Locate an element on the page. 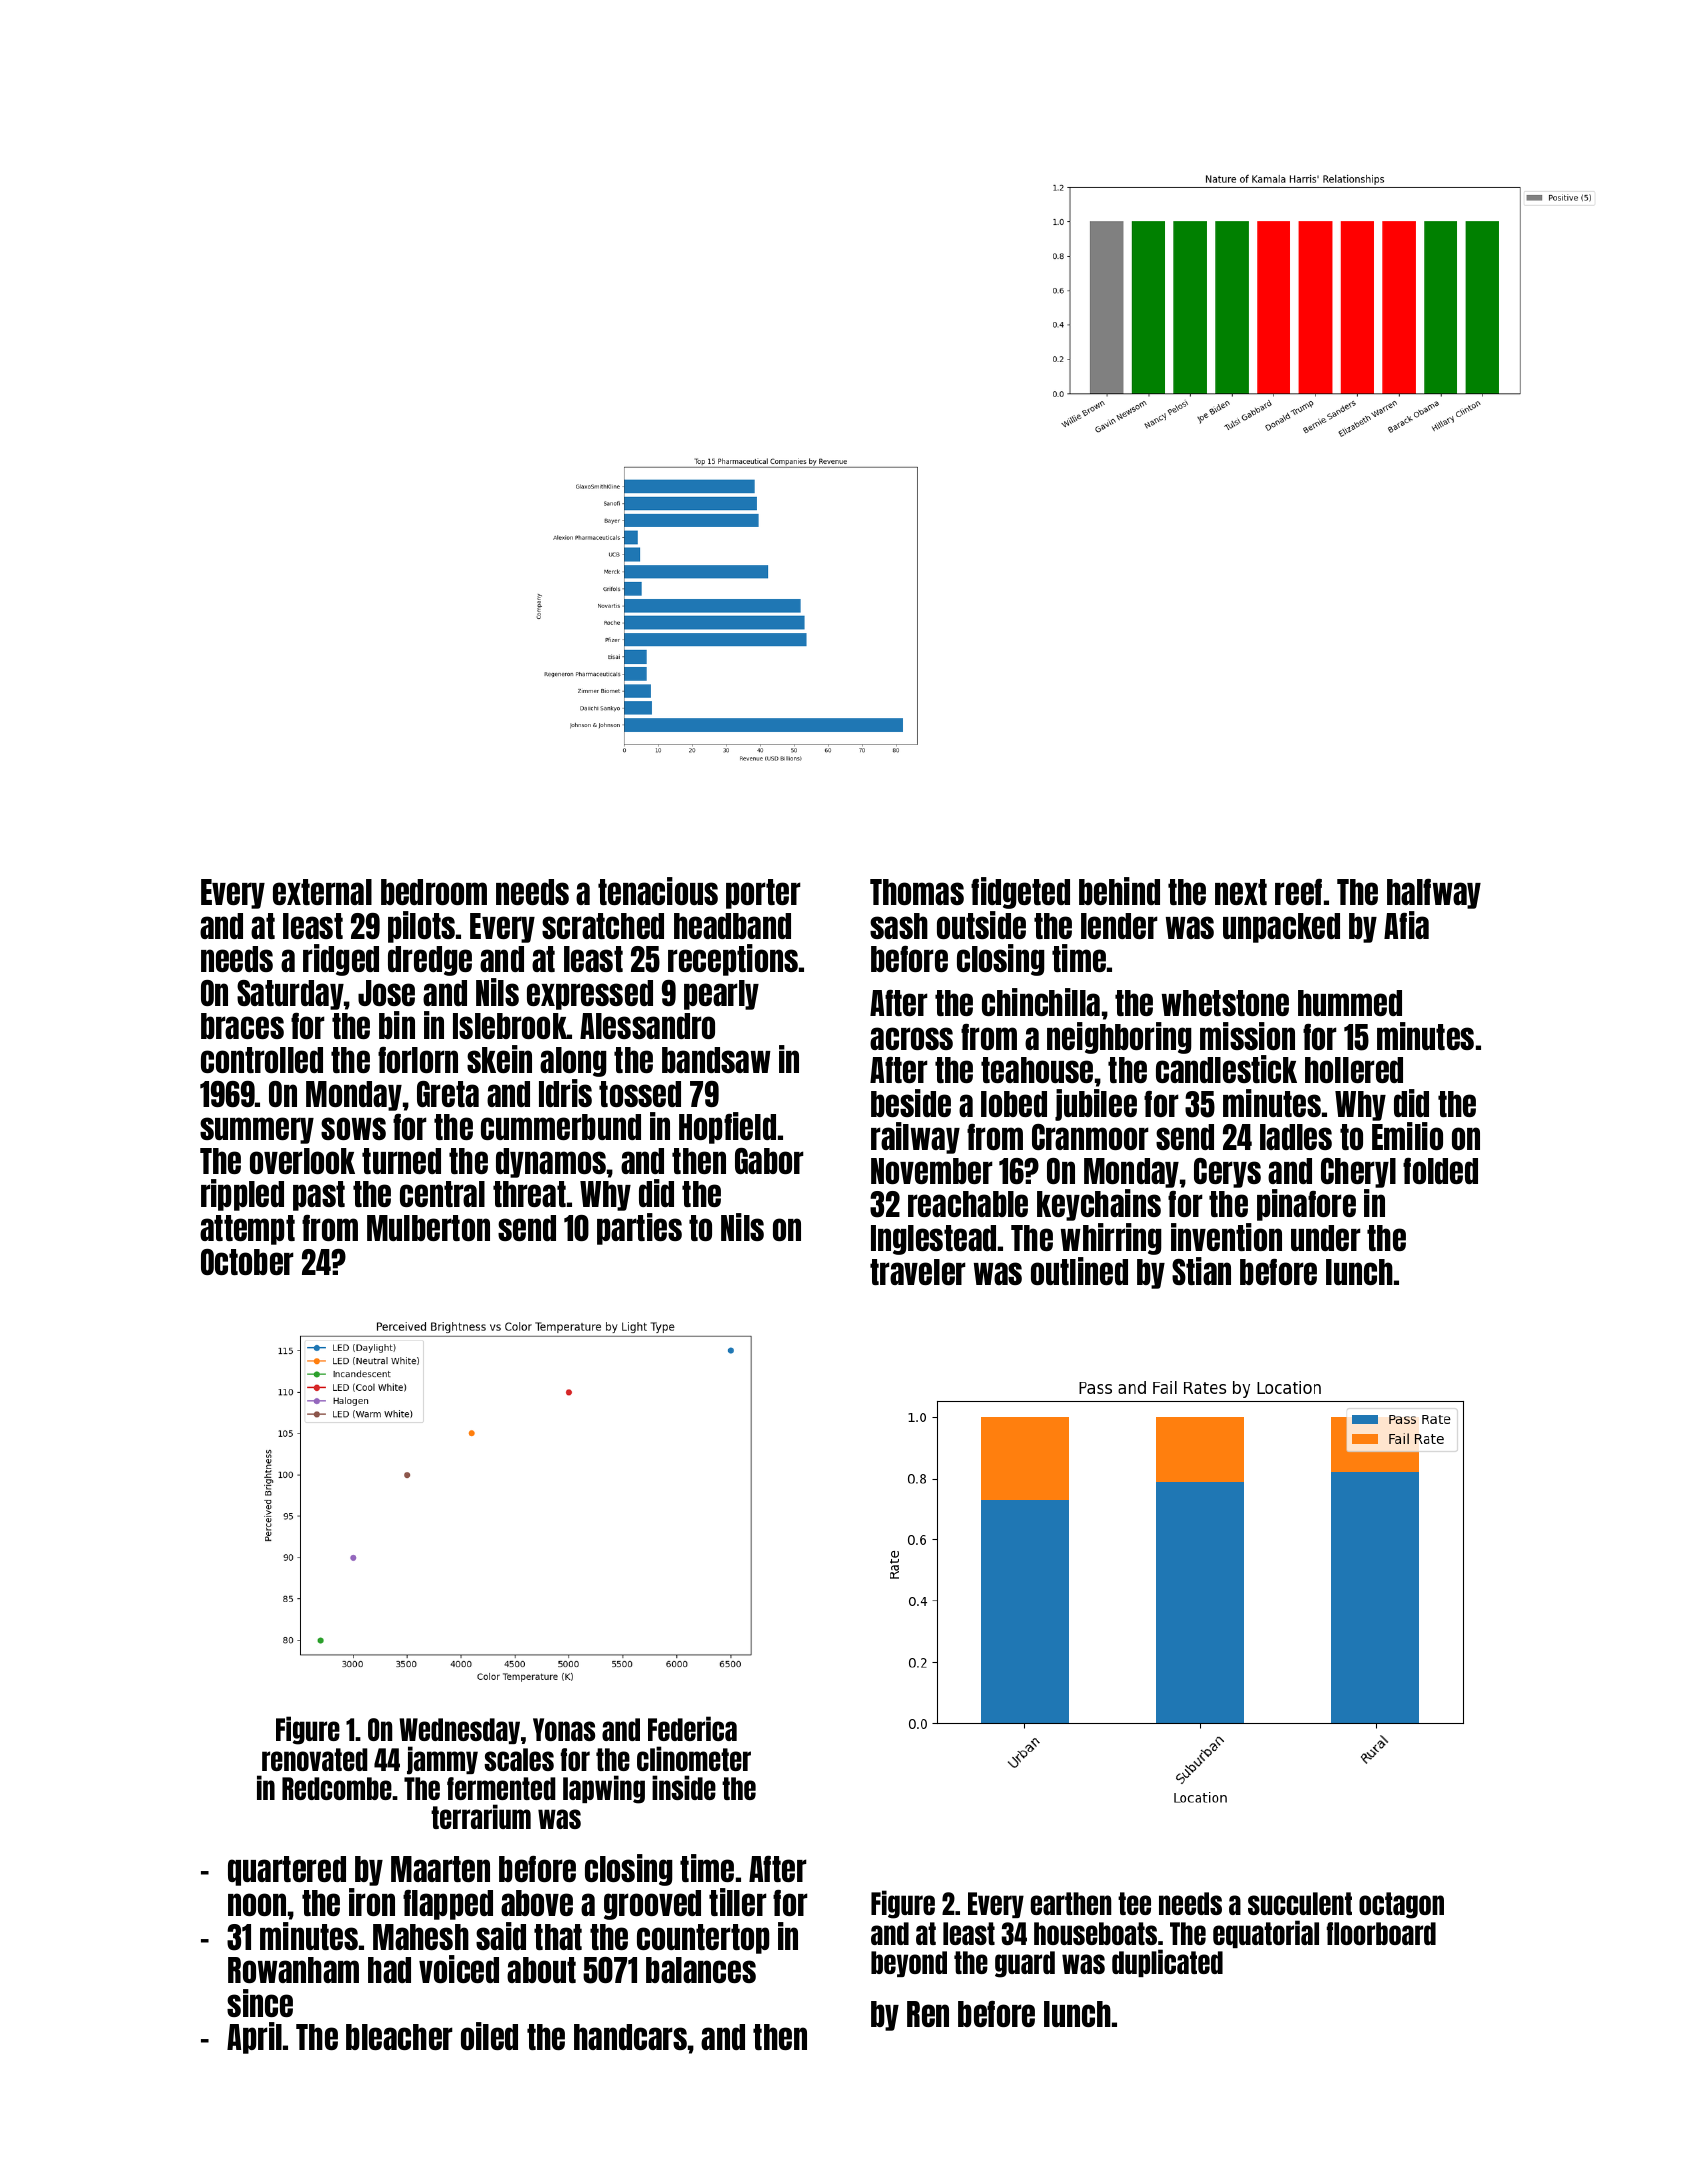 This page has height=2178, width=1683. tenacious is located at coordinates (658, 891).
